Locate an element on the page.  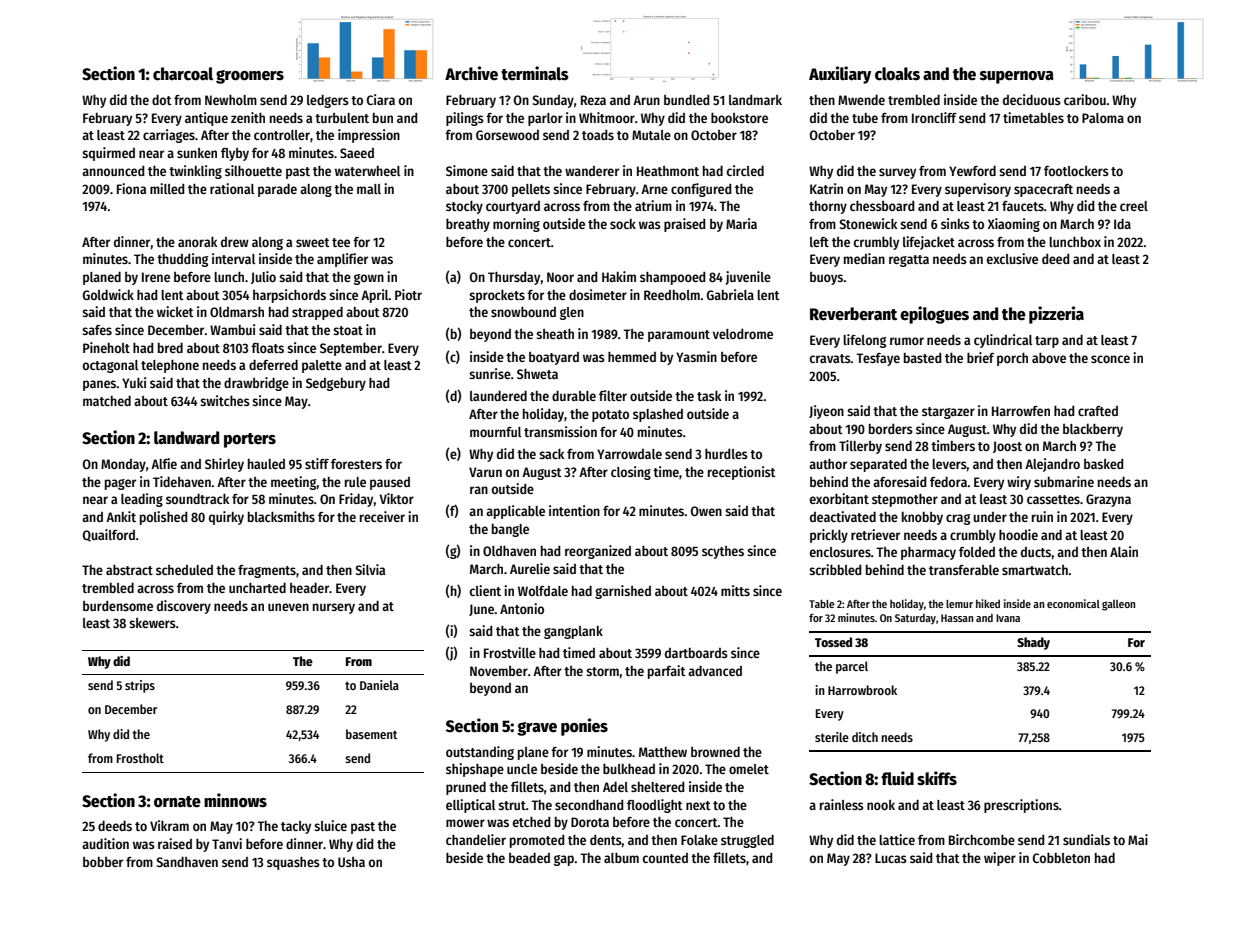
bobber is located at coordinates (103, 862).
